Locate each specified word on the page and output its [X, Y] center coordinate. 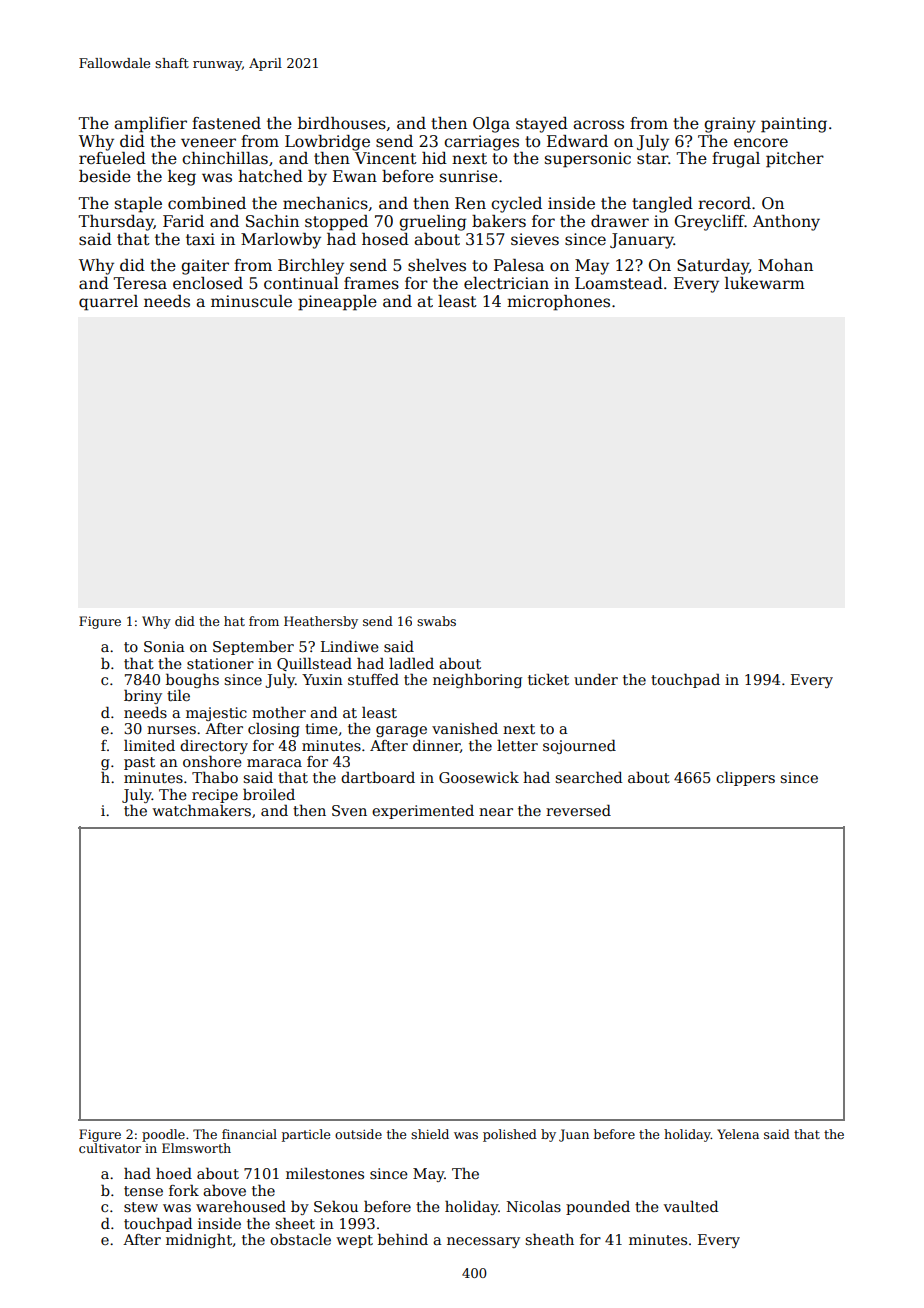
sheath [549, 1239]
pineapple [337, 303]
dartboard [378, 777]
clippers [745, 779]
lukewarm [765, 283]
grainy [730, 125]
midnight [199, 1240]
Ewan [355, 176]
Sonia [164, 646]
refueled [112, 158]
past [139, 763]
